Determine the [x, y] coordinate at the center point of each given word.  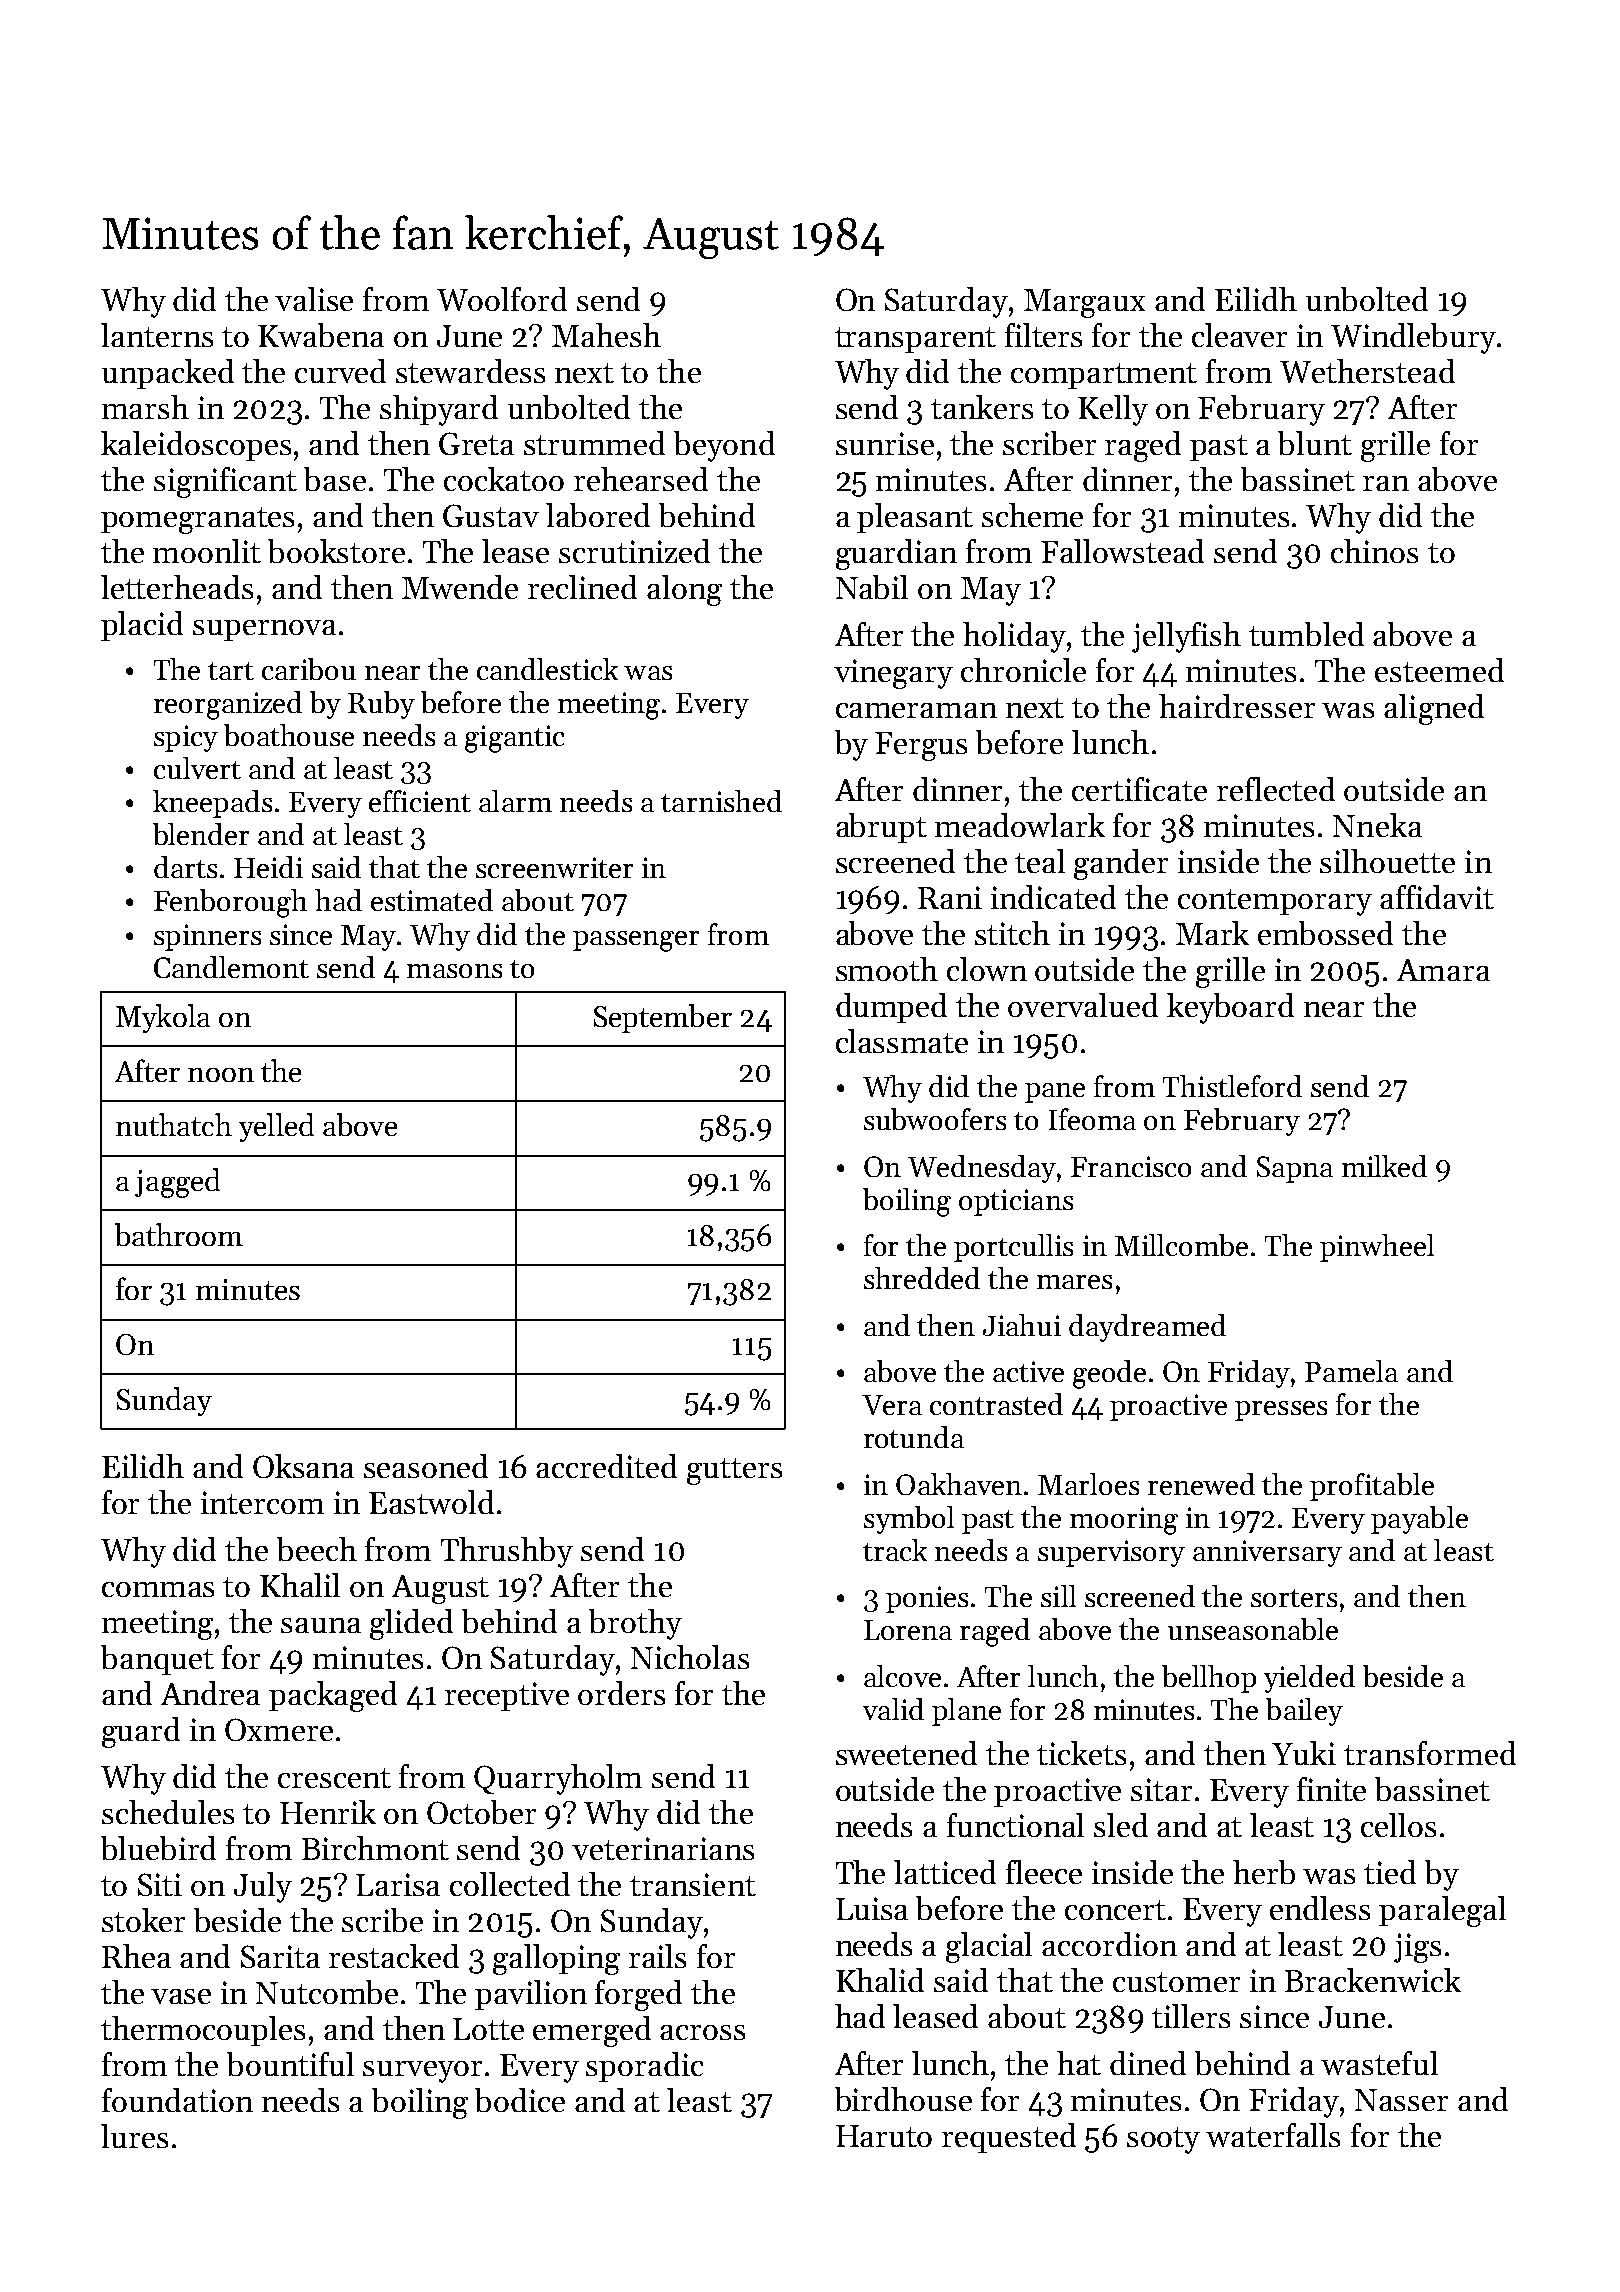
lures [134, 2136]
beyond [724, 446]
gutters [734, 1471]
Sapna [1295, 1169]
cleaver [1239, 335]
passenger [636, 941]
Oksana [303, 1466]
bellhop [1209, 1679]
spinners [207, 937]
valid [893, 1709]
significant [225, 482]
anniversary [1267, 1553]
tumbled [1306, 634]
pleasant [915, 518]
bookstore [336, 551]
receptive [507, 1696]
